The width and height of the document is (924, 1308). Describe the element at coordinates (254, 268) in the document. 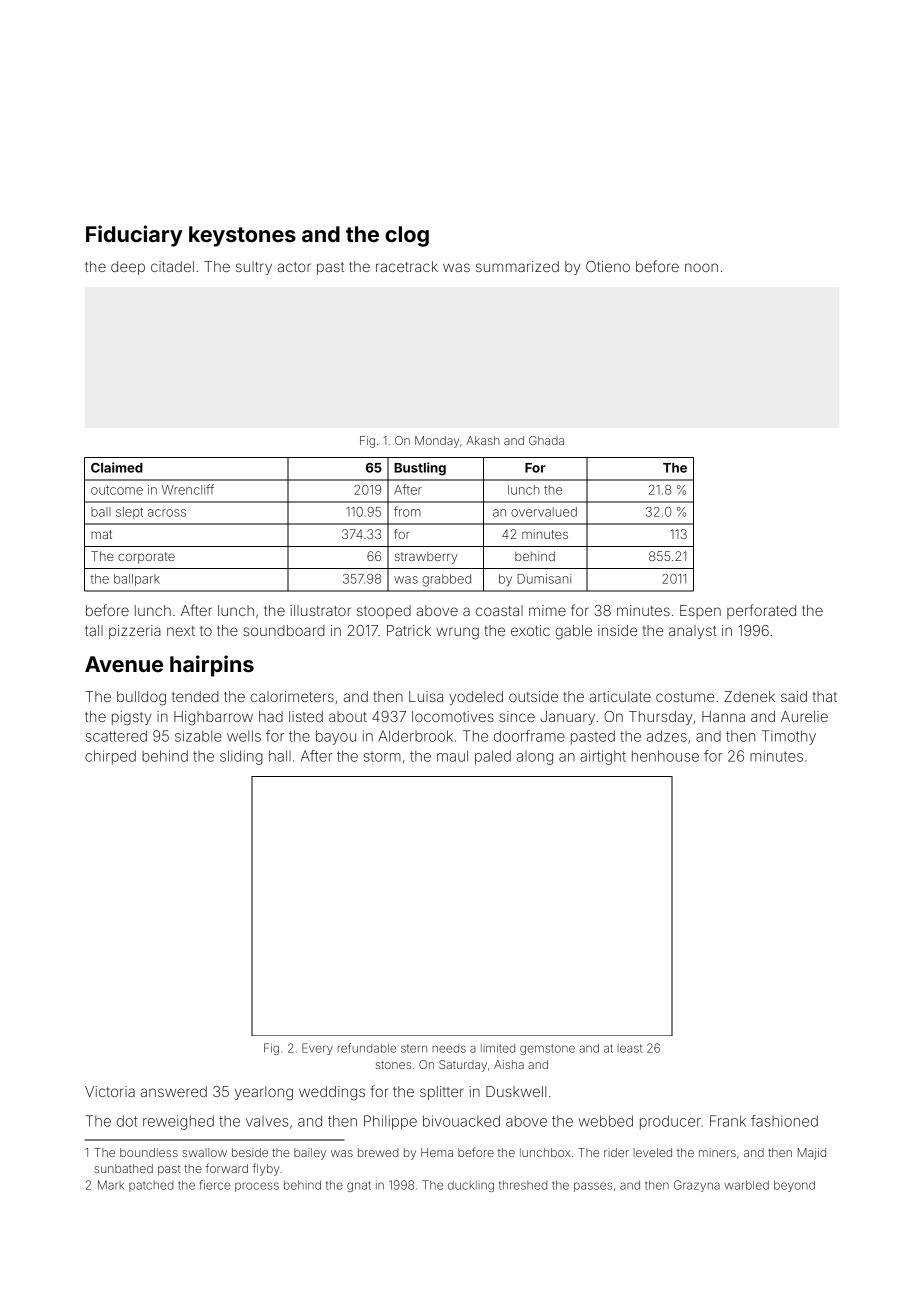

I see `sultry` at that location.
